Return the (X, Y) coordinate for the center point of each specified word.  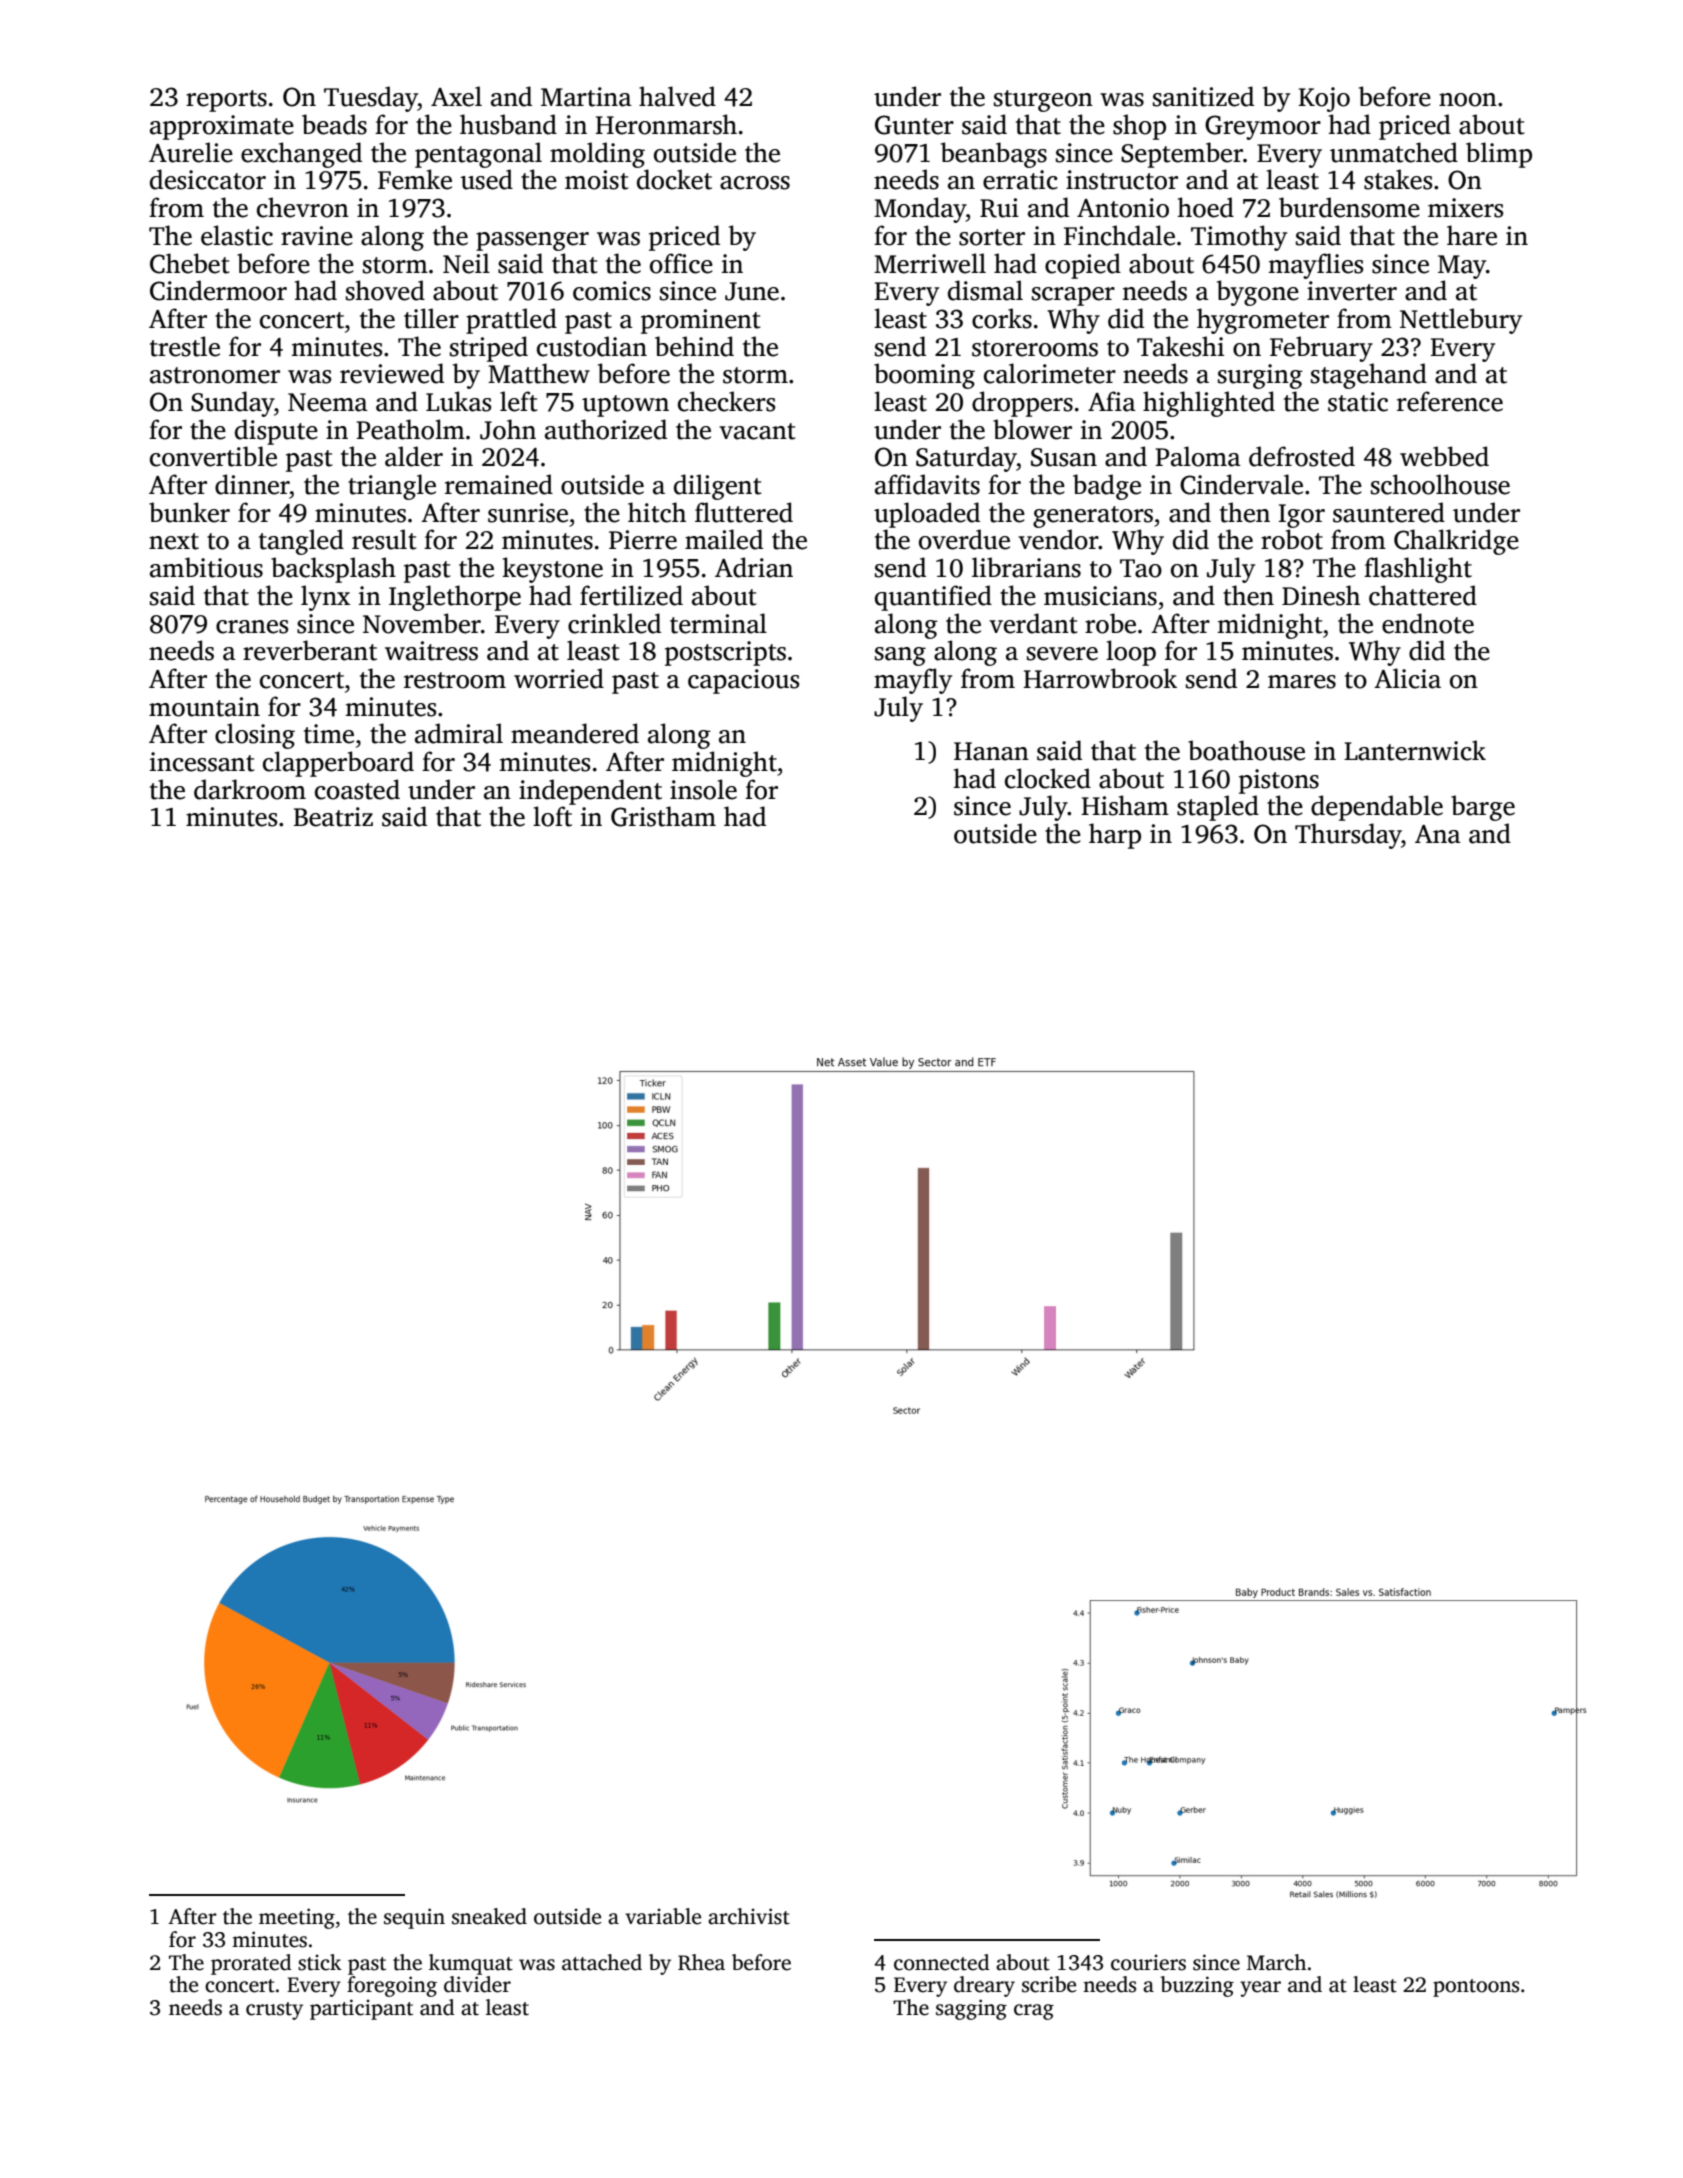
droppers (1022, 404)
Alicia (1407, 678)
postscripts (725, 653)
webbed (1444, 456)
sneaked (489, 1916)
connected (942, 1962)
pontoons (1476, 1988)
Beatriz (333, 817)
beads (334, 124)
